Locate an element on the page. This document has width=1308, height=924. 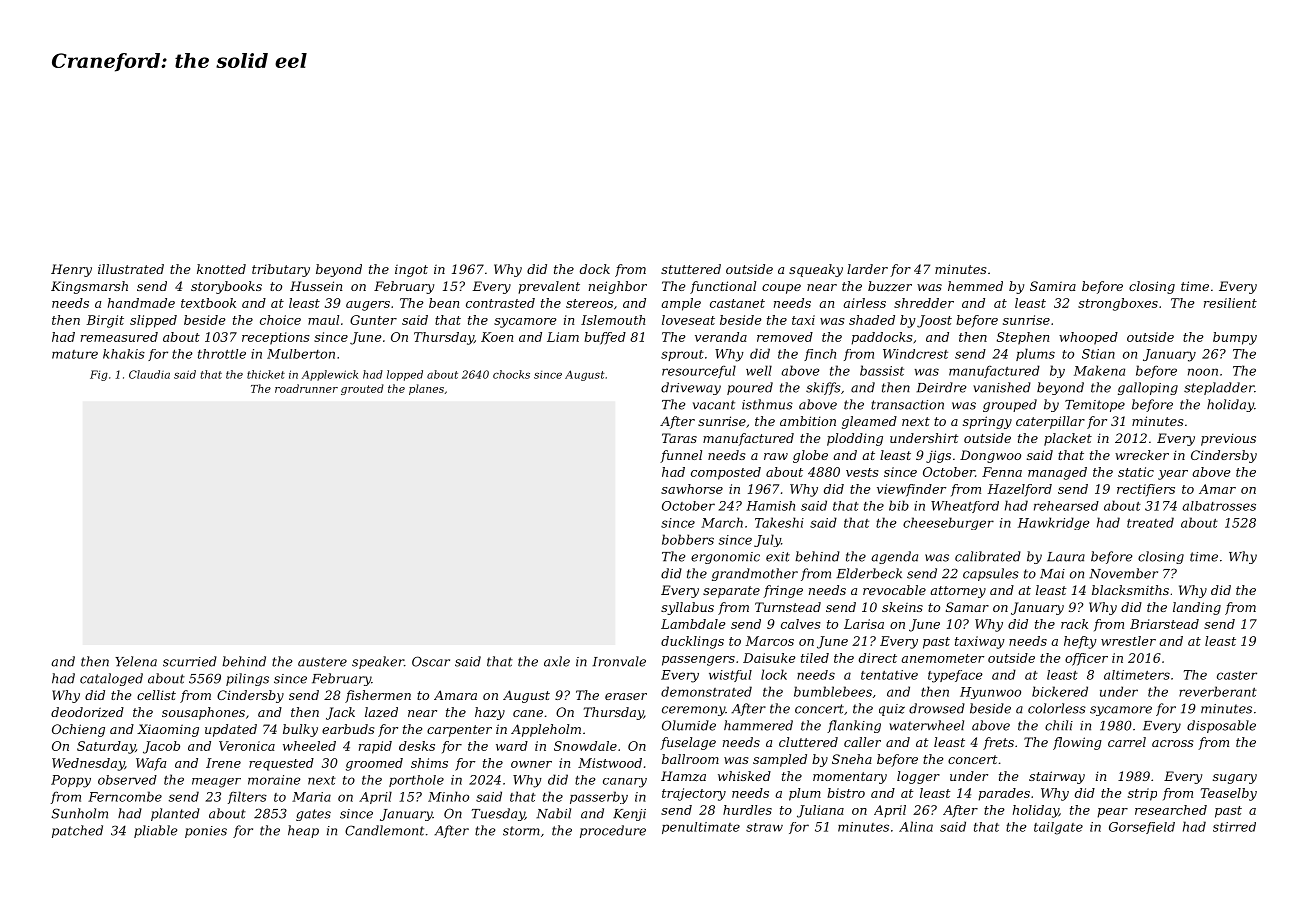
buffed is located at coordinates (605, 338).
